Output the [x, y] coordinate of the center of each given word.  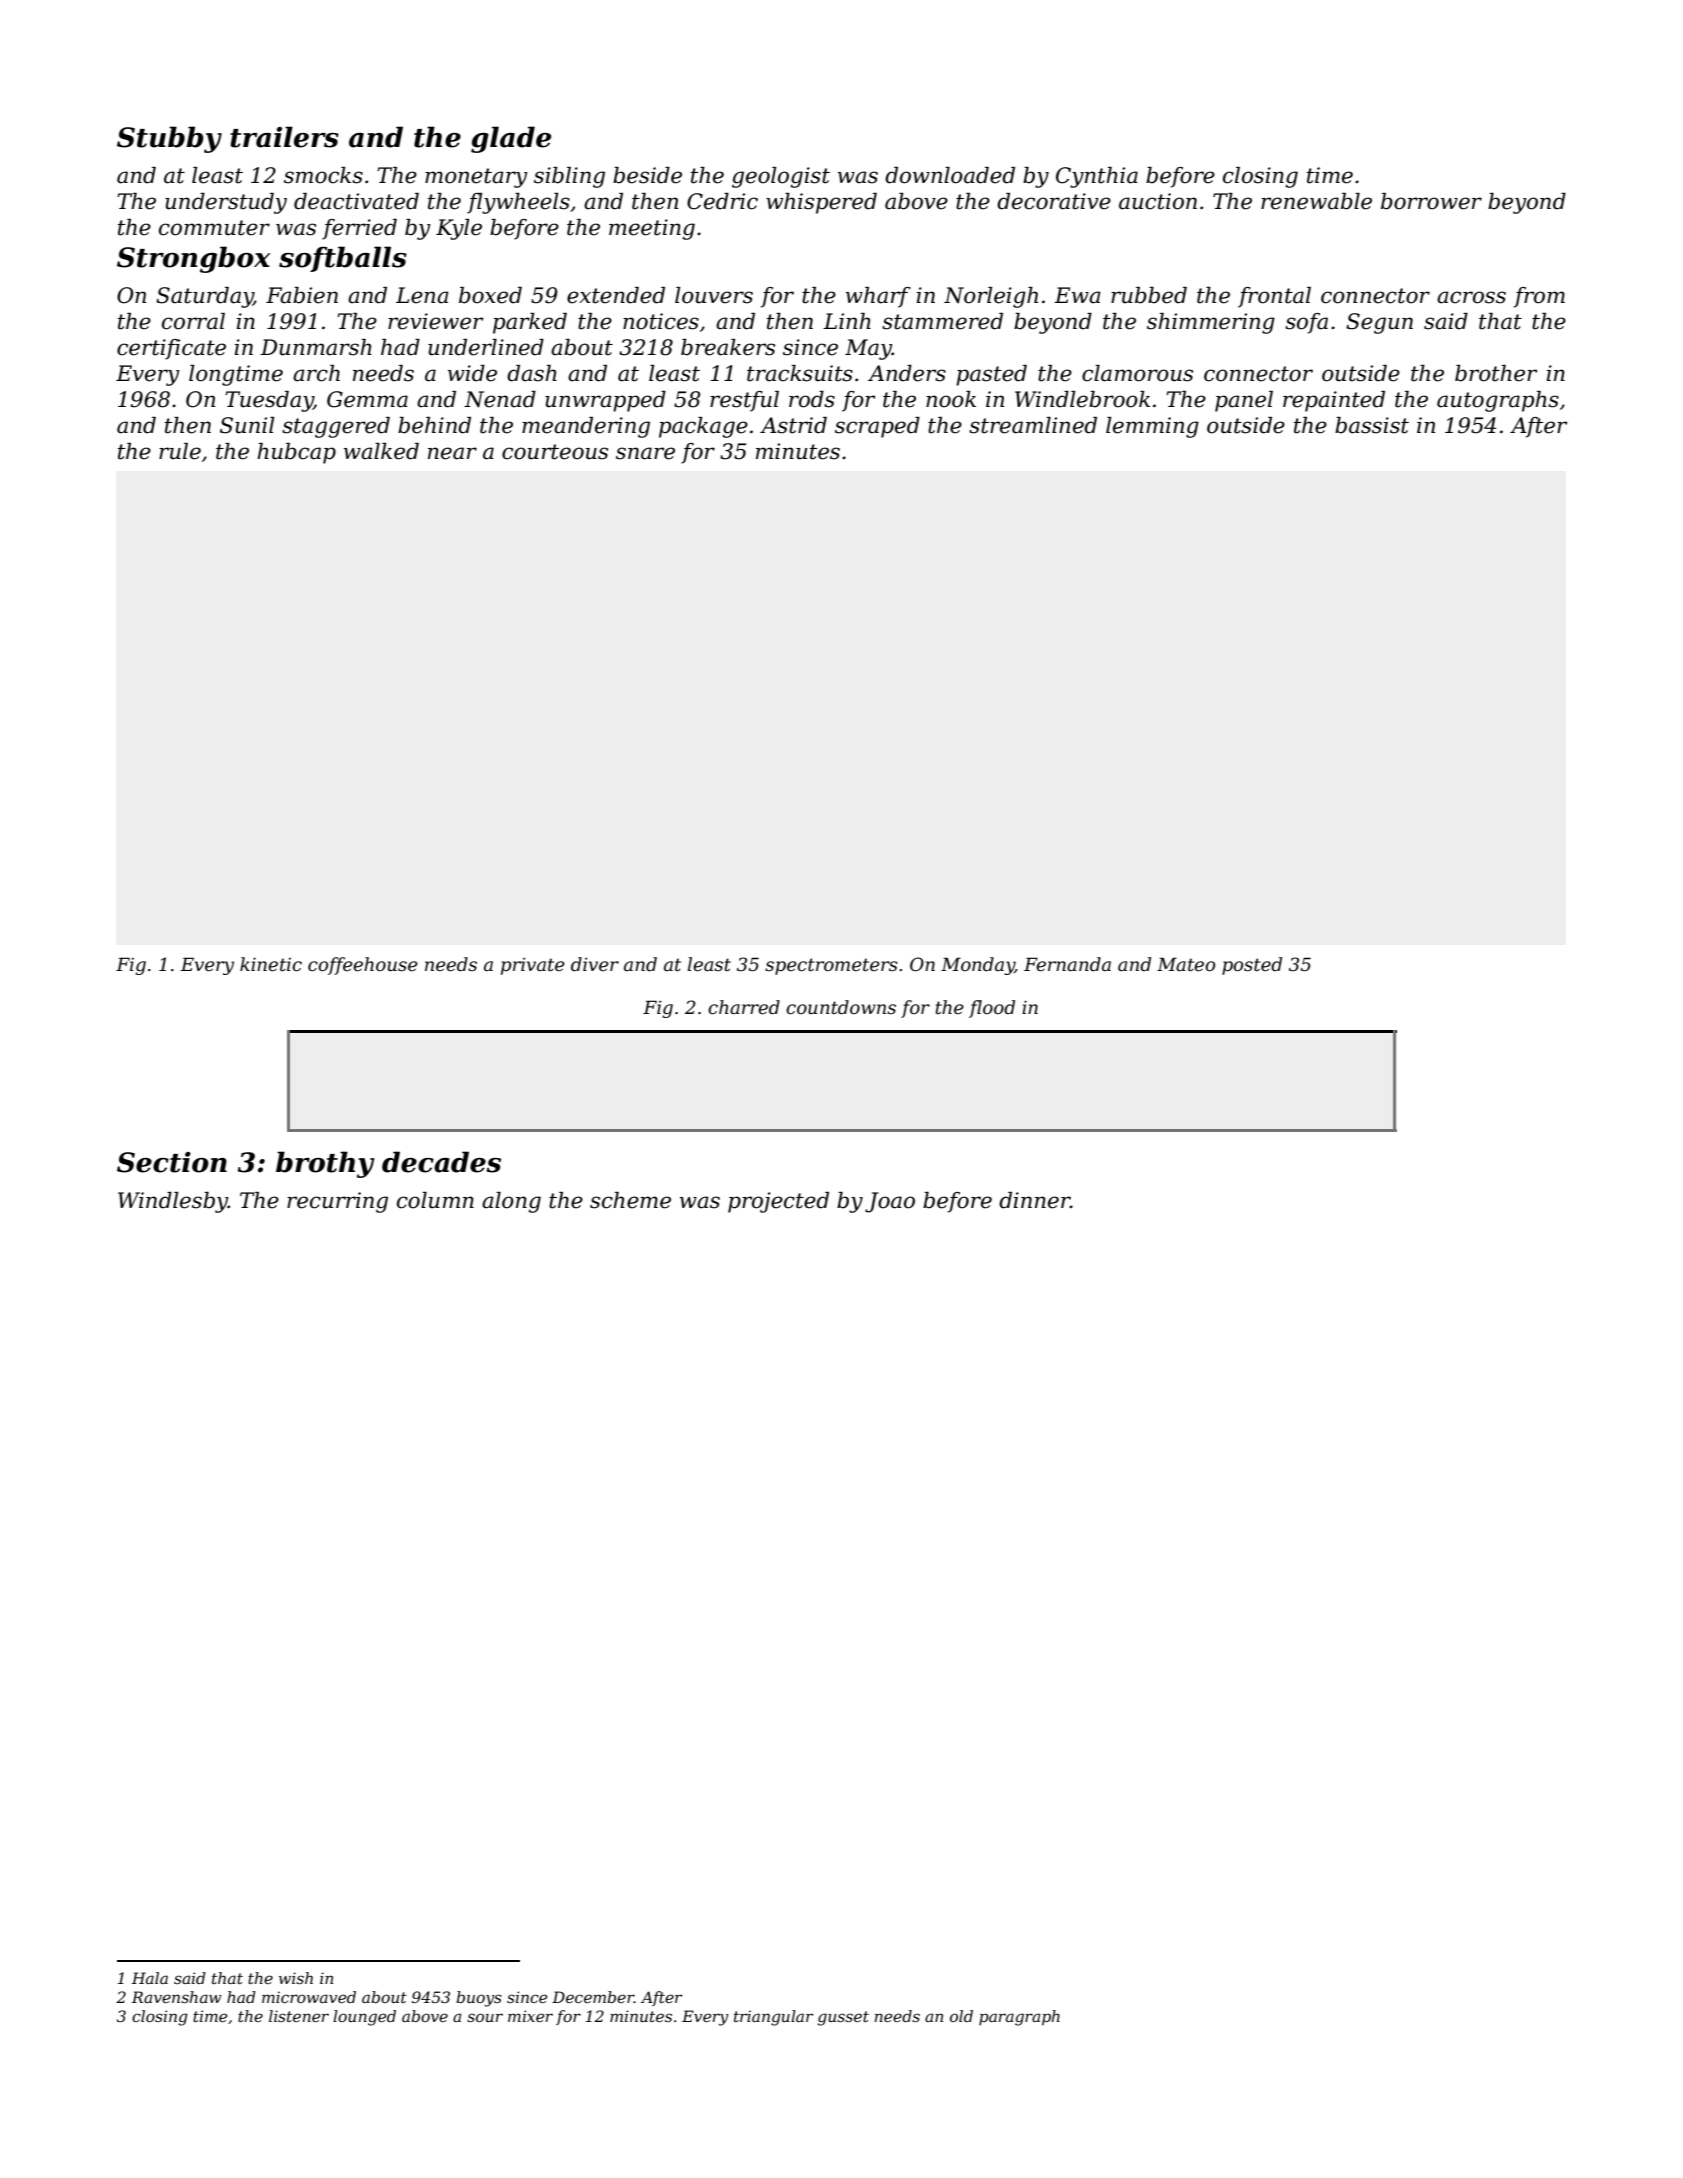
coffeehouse [363, 966]
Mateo [1186, 964]
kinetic [271, 964]
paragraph [1019, 2018]
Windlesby [173, 1202]
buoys [479, 1999]
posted [1252, 966]
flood [992, 1009]
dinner [1034, 1200]
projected [778, 1202]
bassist [1372, 425]
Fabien [302, 295]
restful [744, 401]
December [593, 1997]
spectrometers [831, 966]
